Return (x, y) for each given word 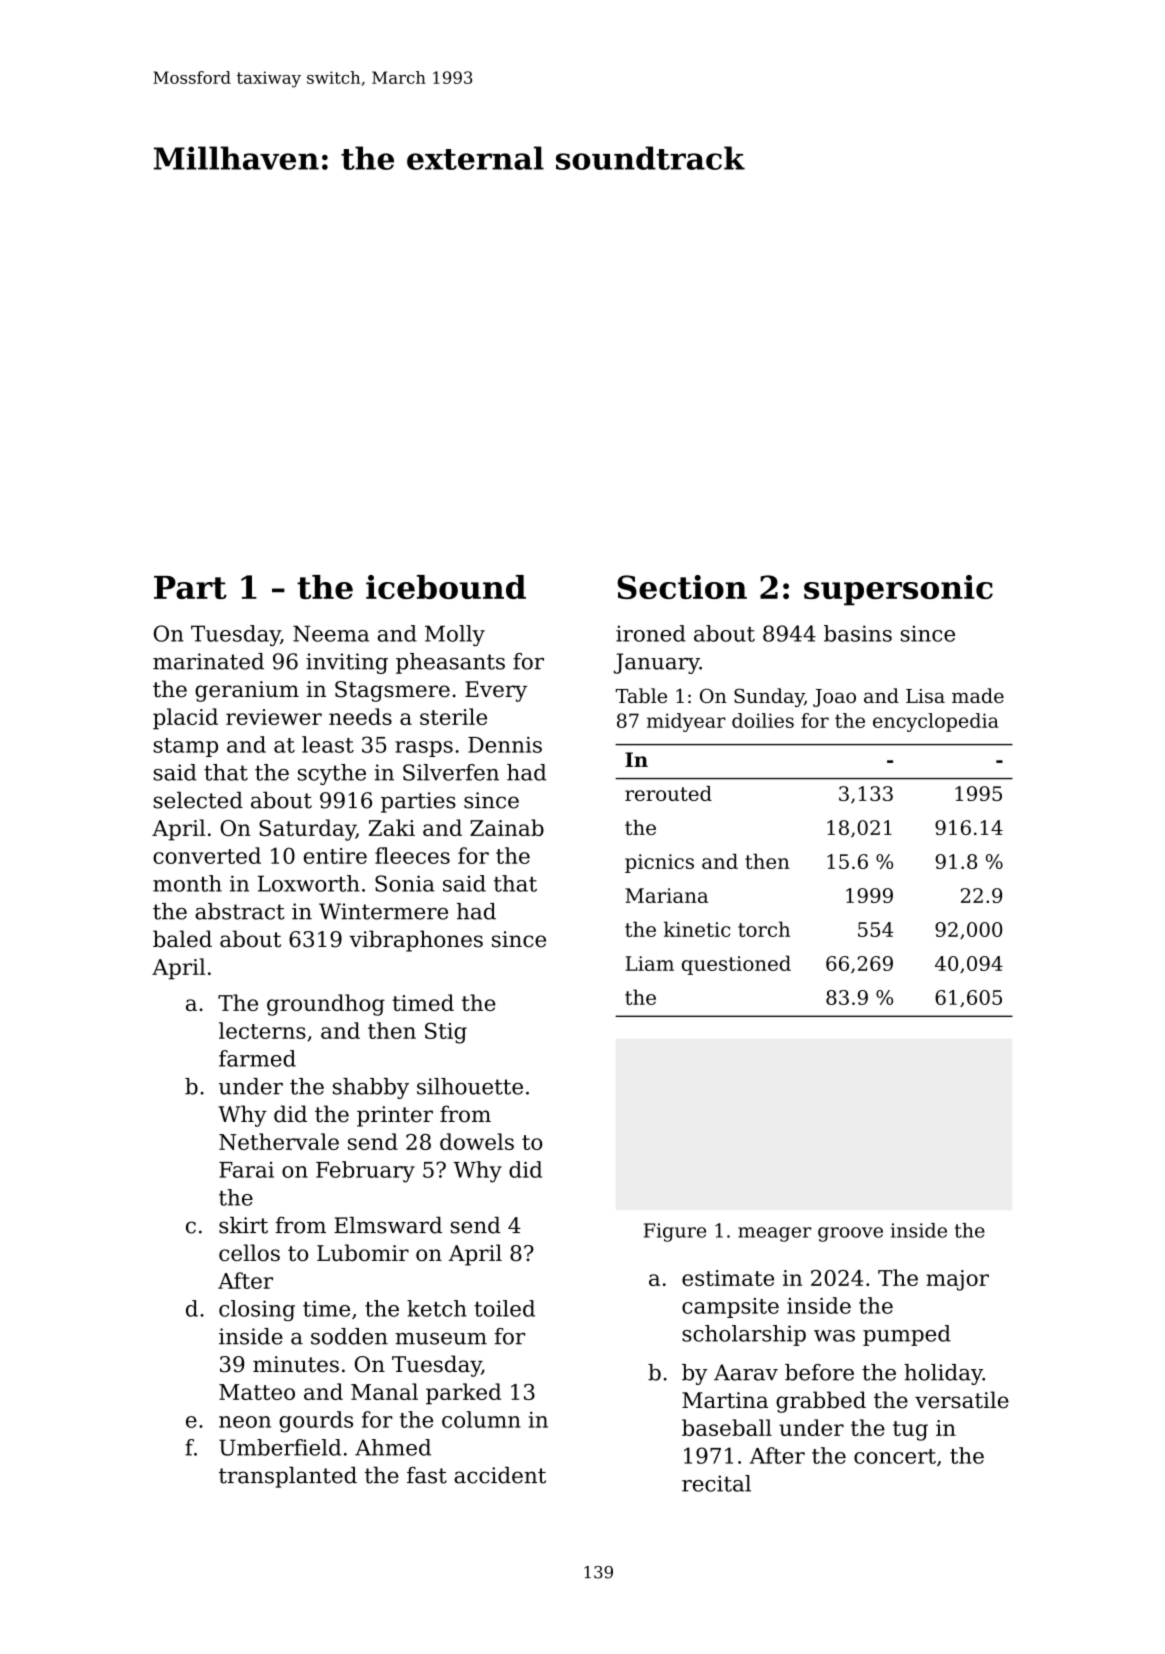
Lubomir (363, 1252)
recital (716, 1483)
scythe (332, 774)
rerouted (668, 793)
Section (682, 587)
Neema (331, 633)
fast (427, 1475)
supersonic (898, 590)
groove (850, 1234)
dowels (477, 1141)
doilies (763, 720)
